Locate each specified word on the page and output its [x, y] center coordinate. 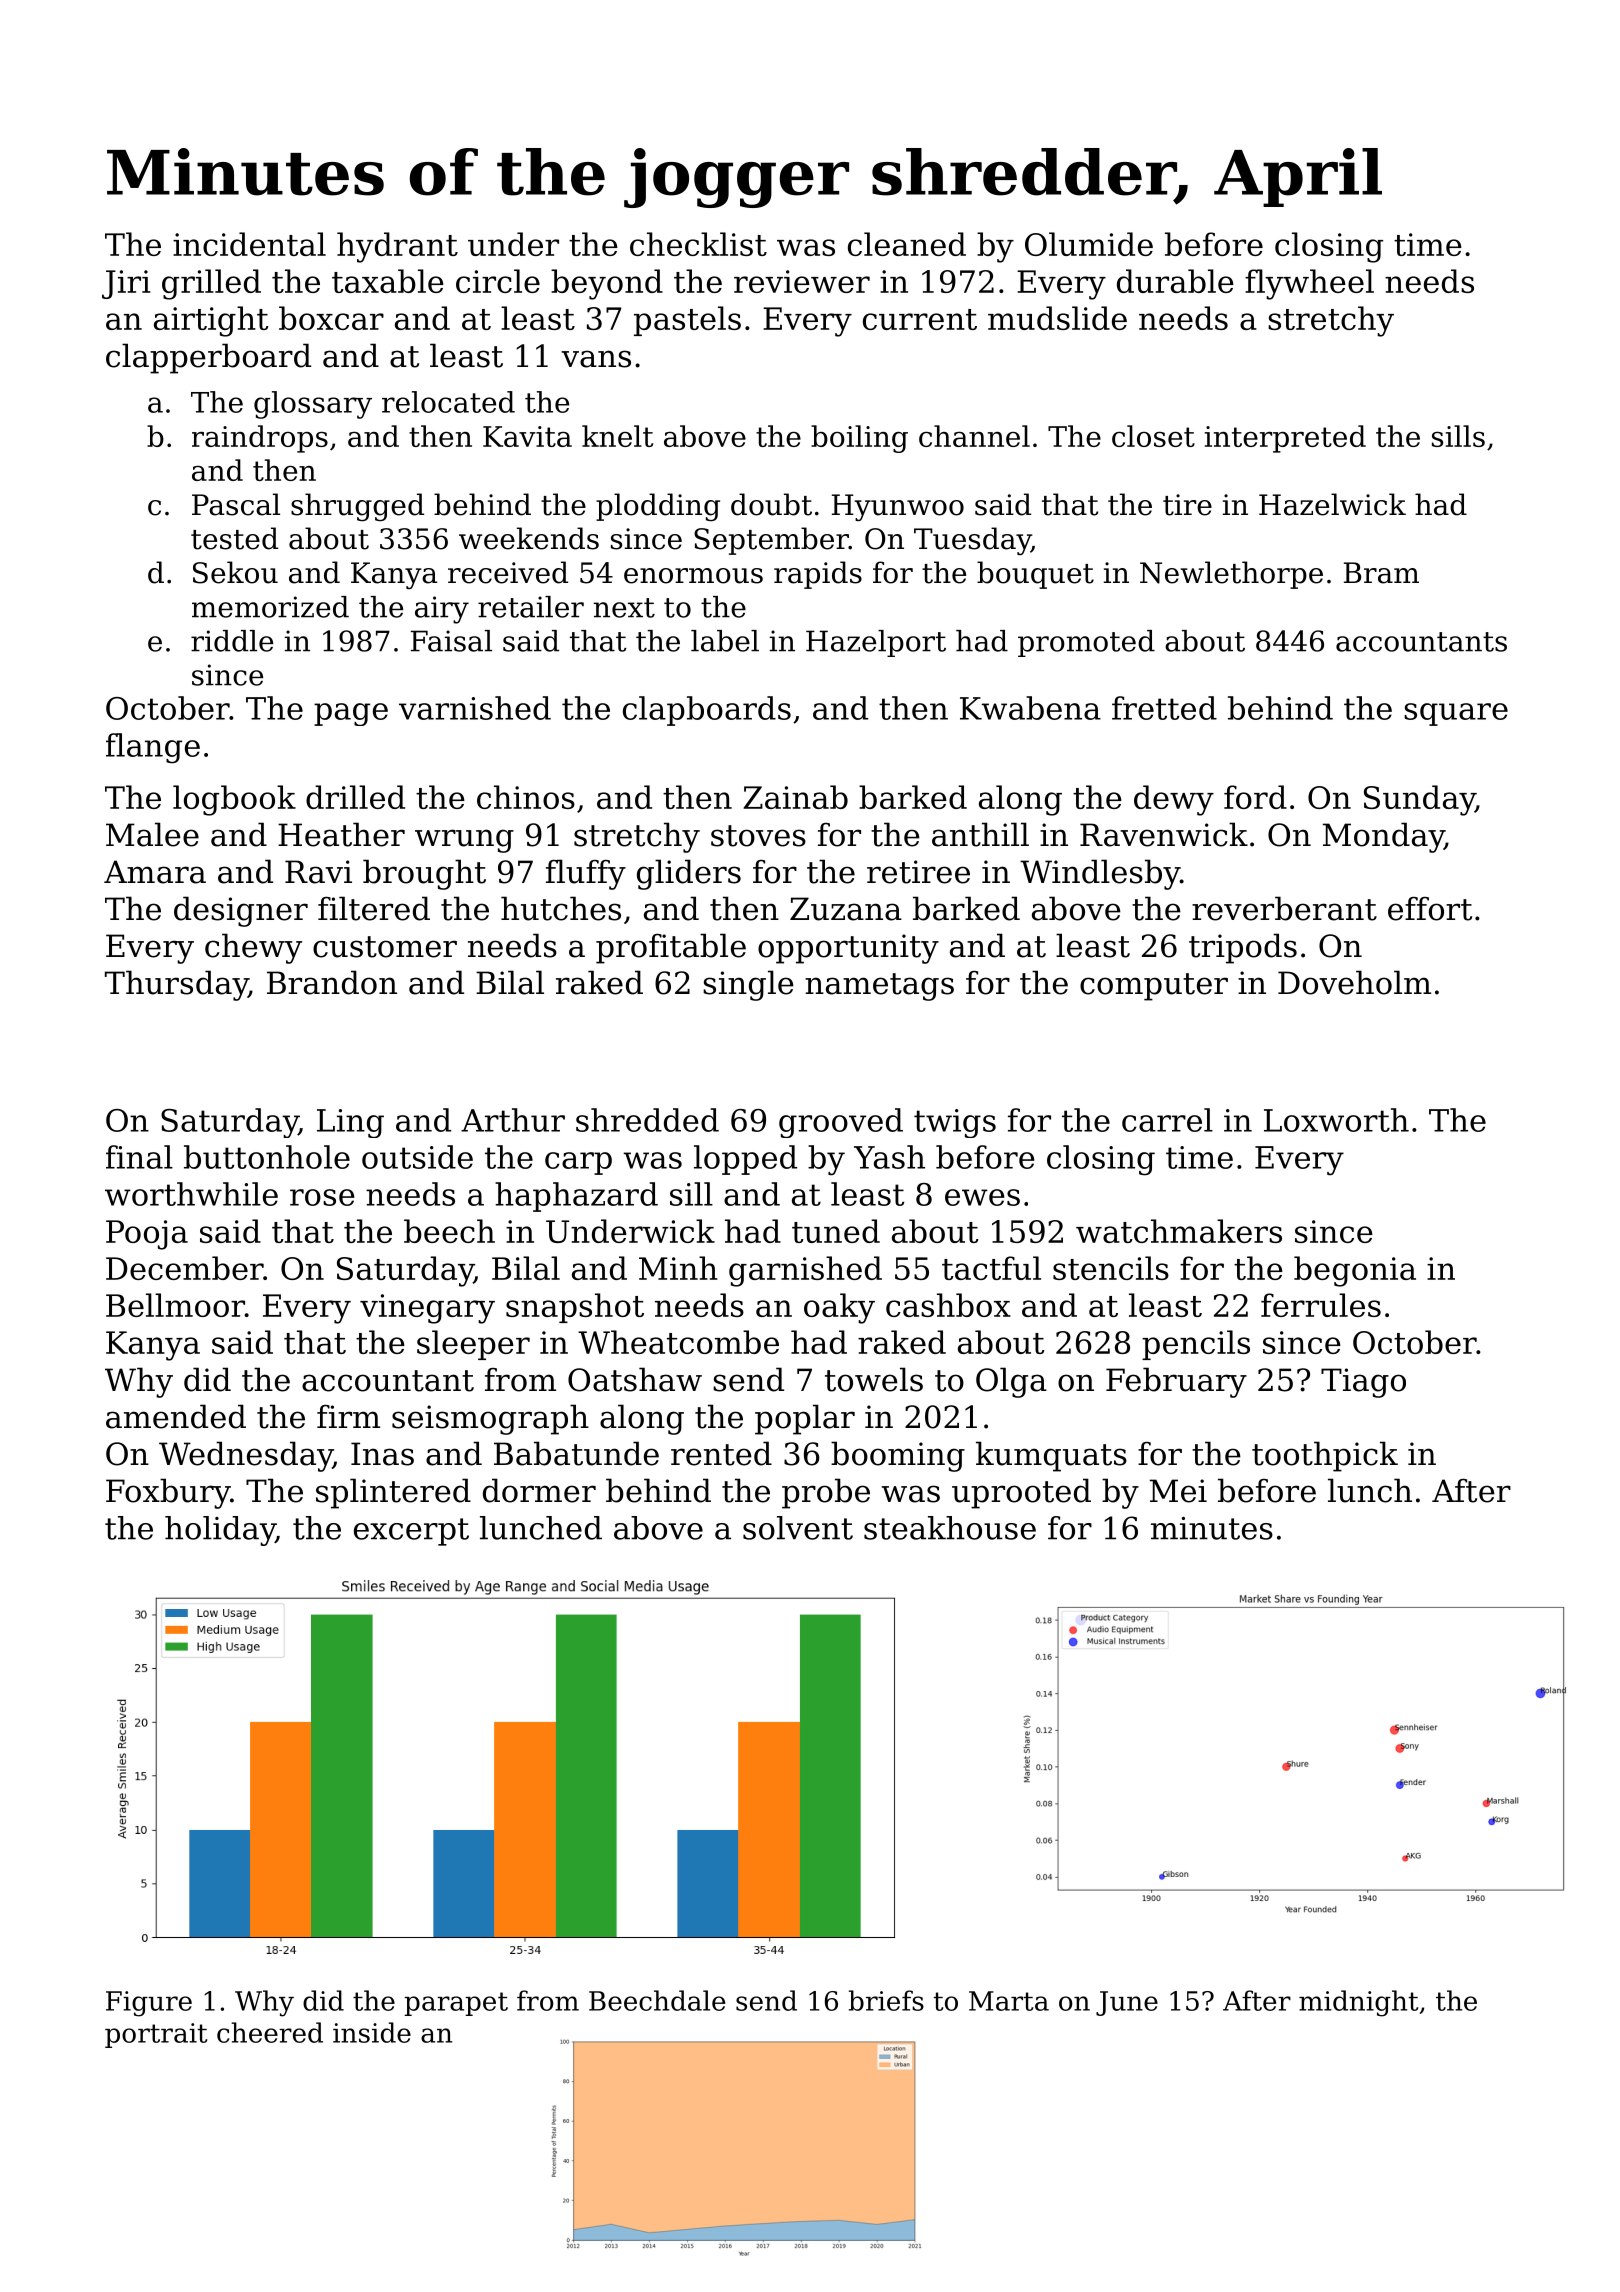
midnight [1358, 2003]
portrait [156, 2035]
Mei [1178, 1491]
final [139, 1157]
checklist [698, 244]
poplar [805, 1419]
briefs [886, 2000]
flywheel [1309, 284]
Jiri [126, 284]
